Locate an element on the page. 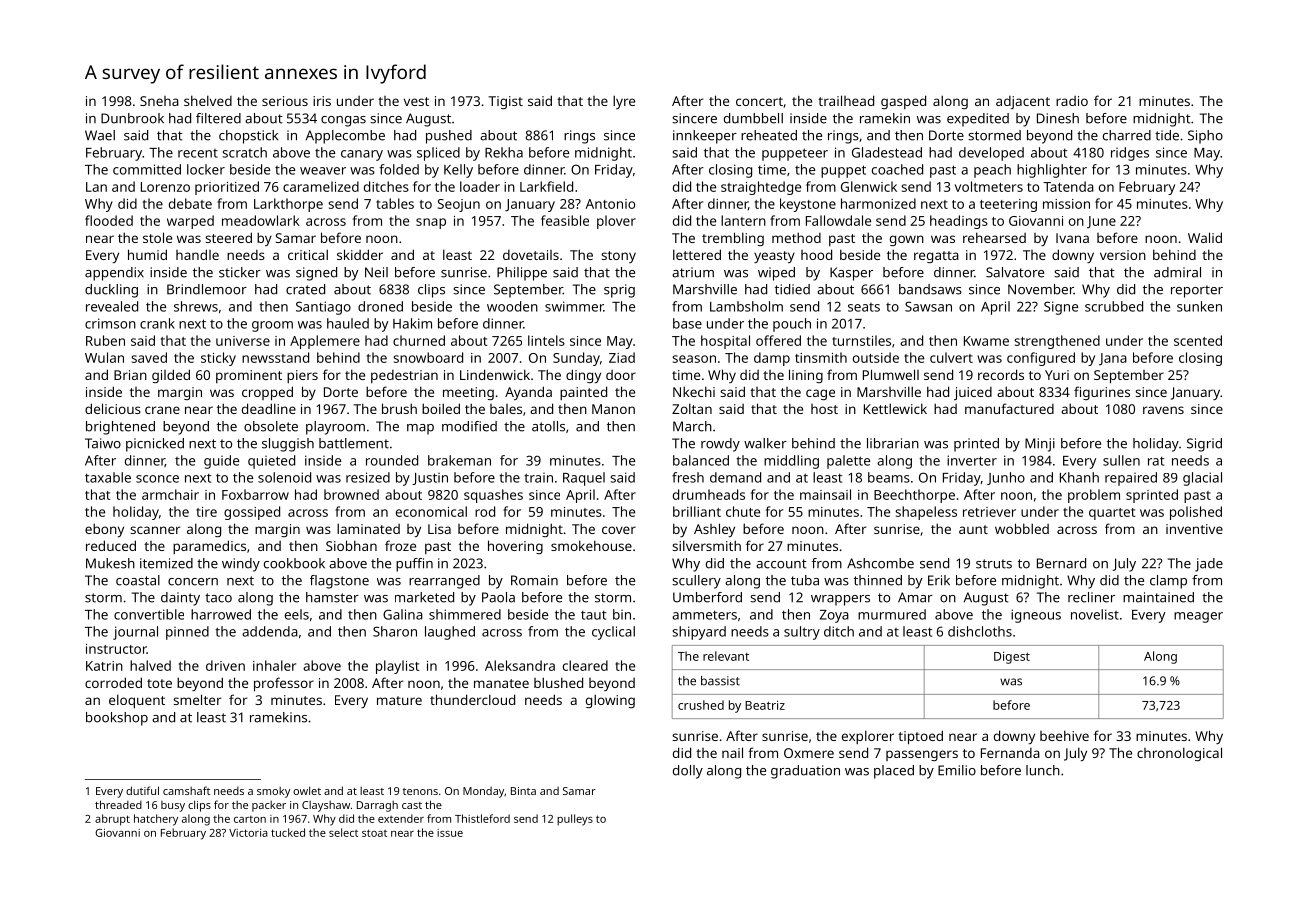  Jana is located at coordinates (1113, 359).
